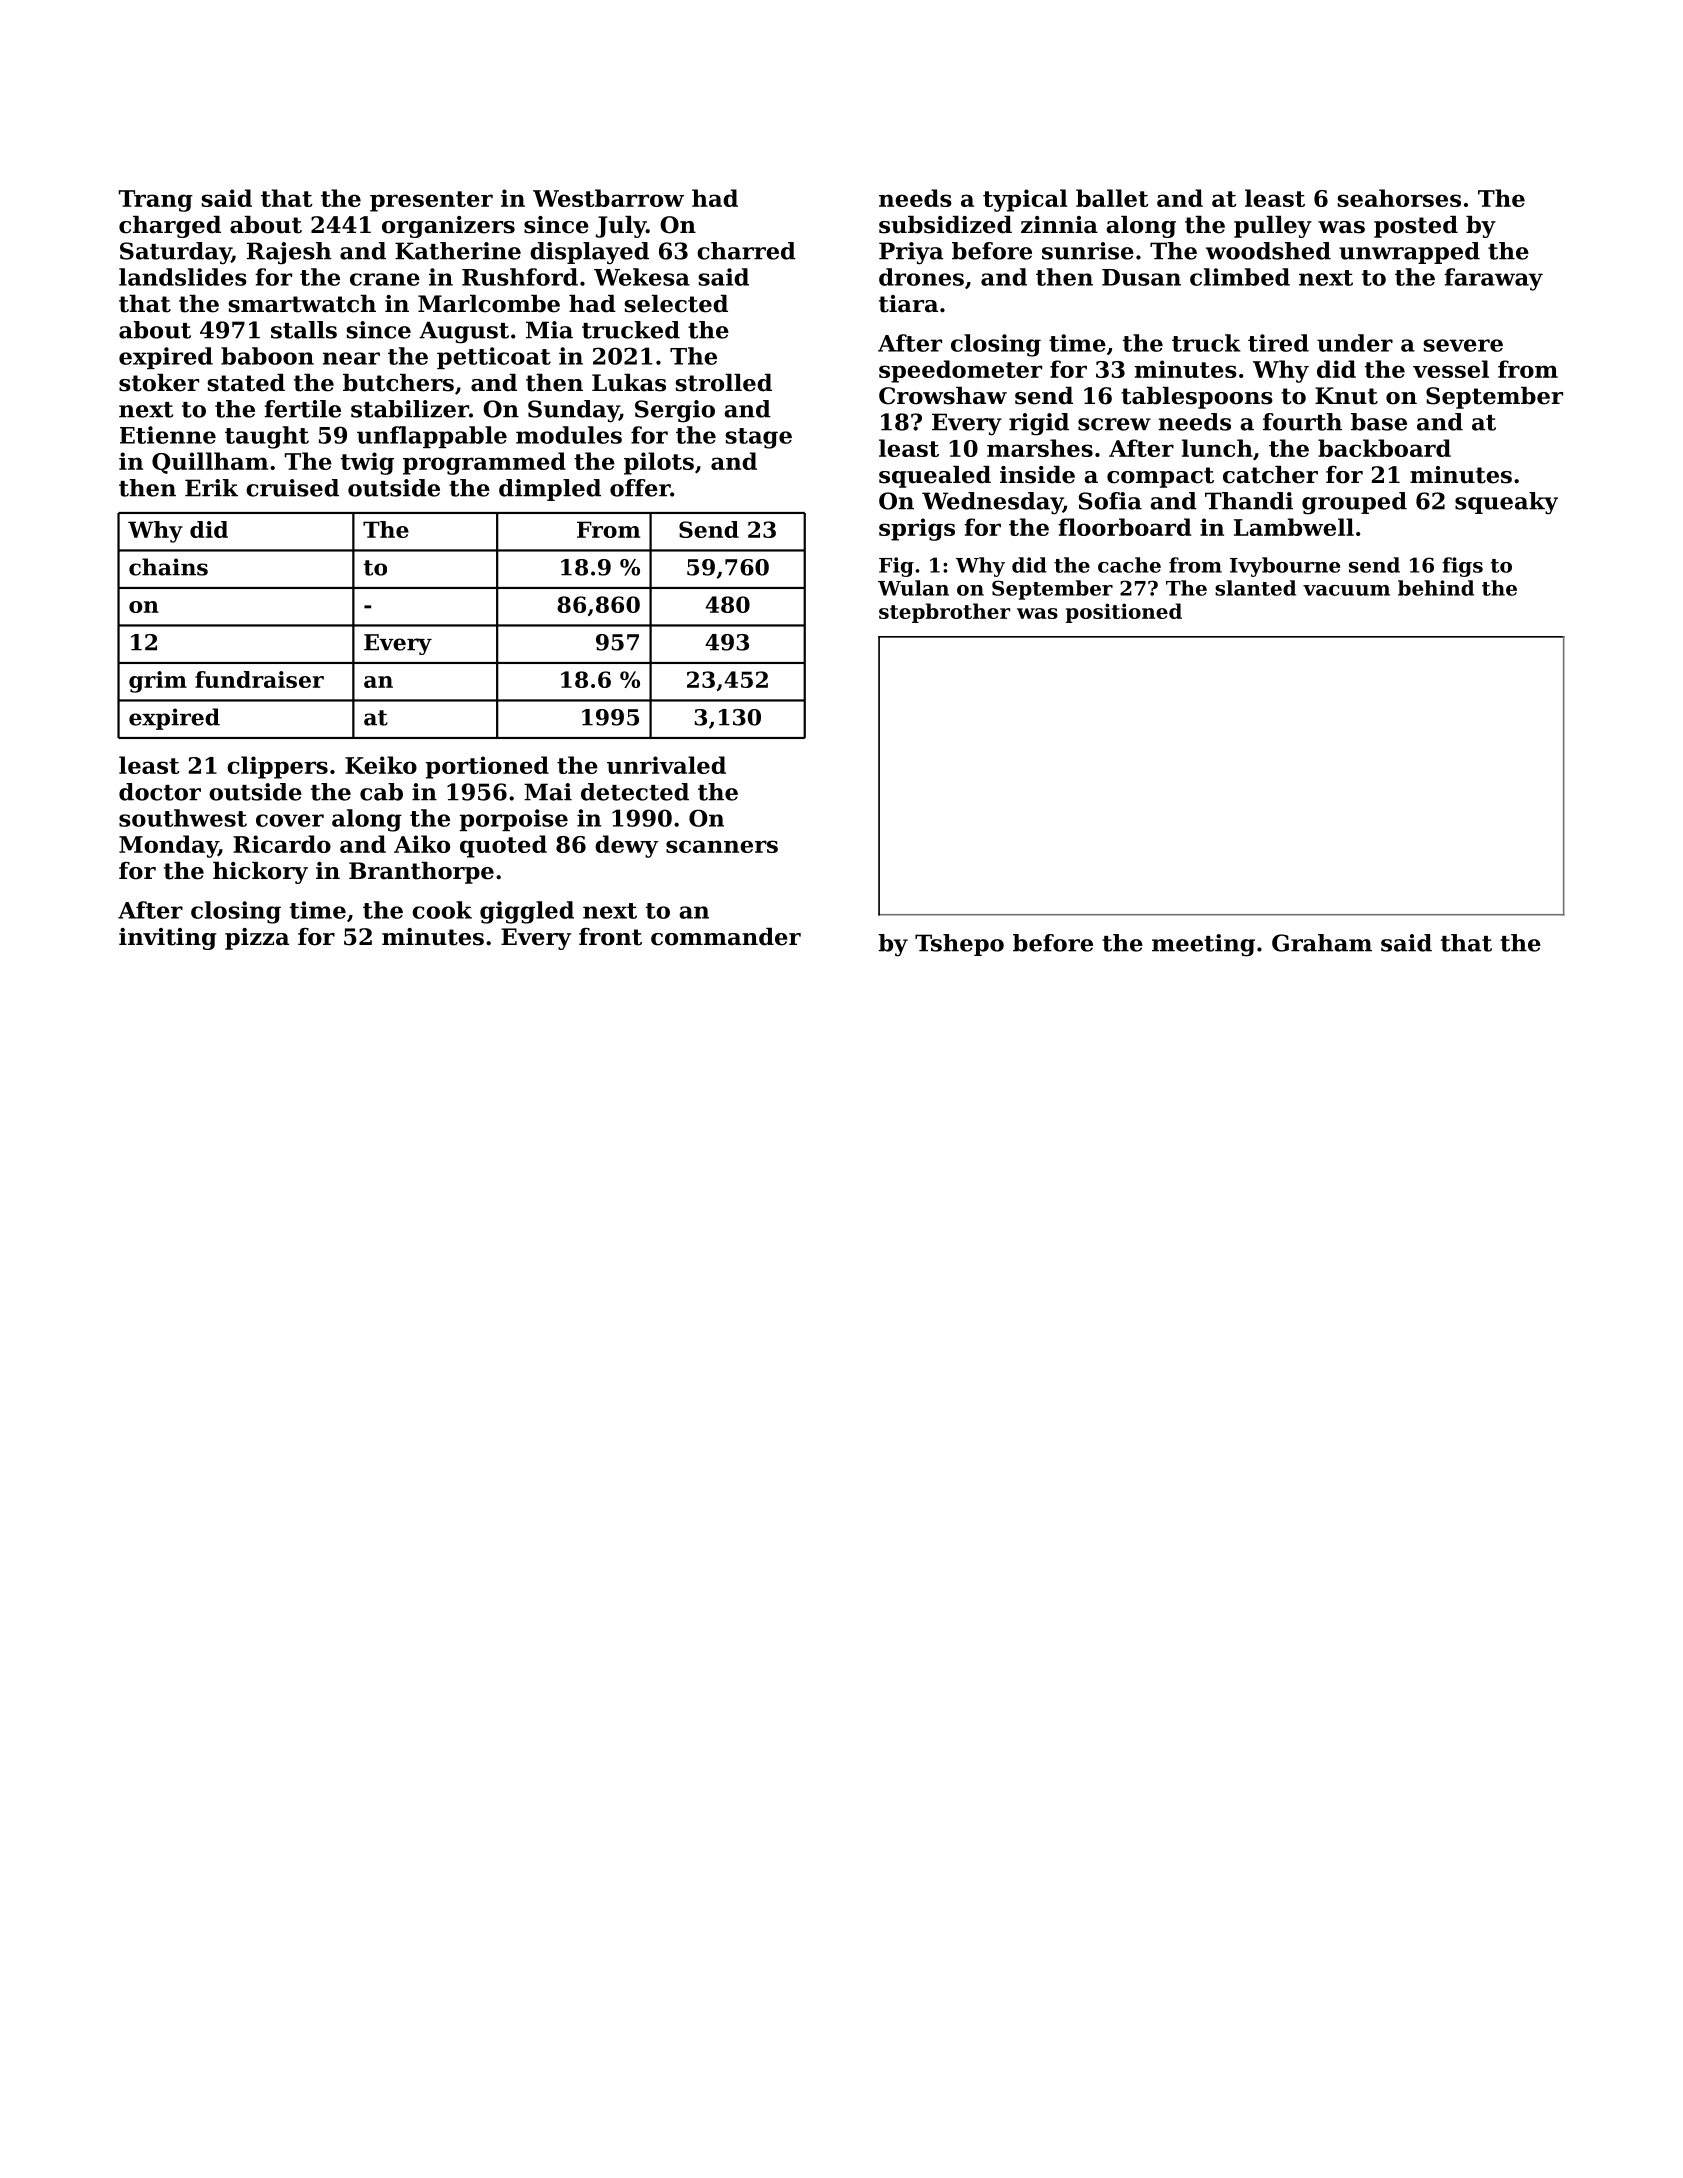  I want to click on typical, so click(1025, 200).
